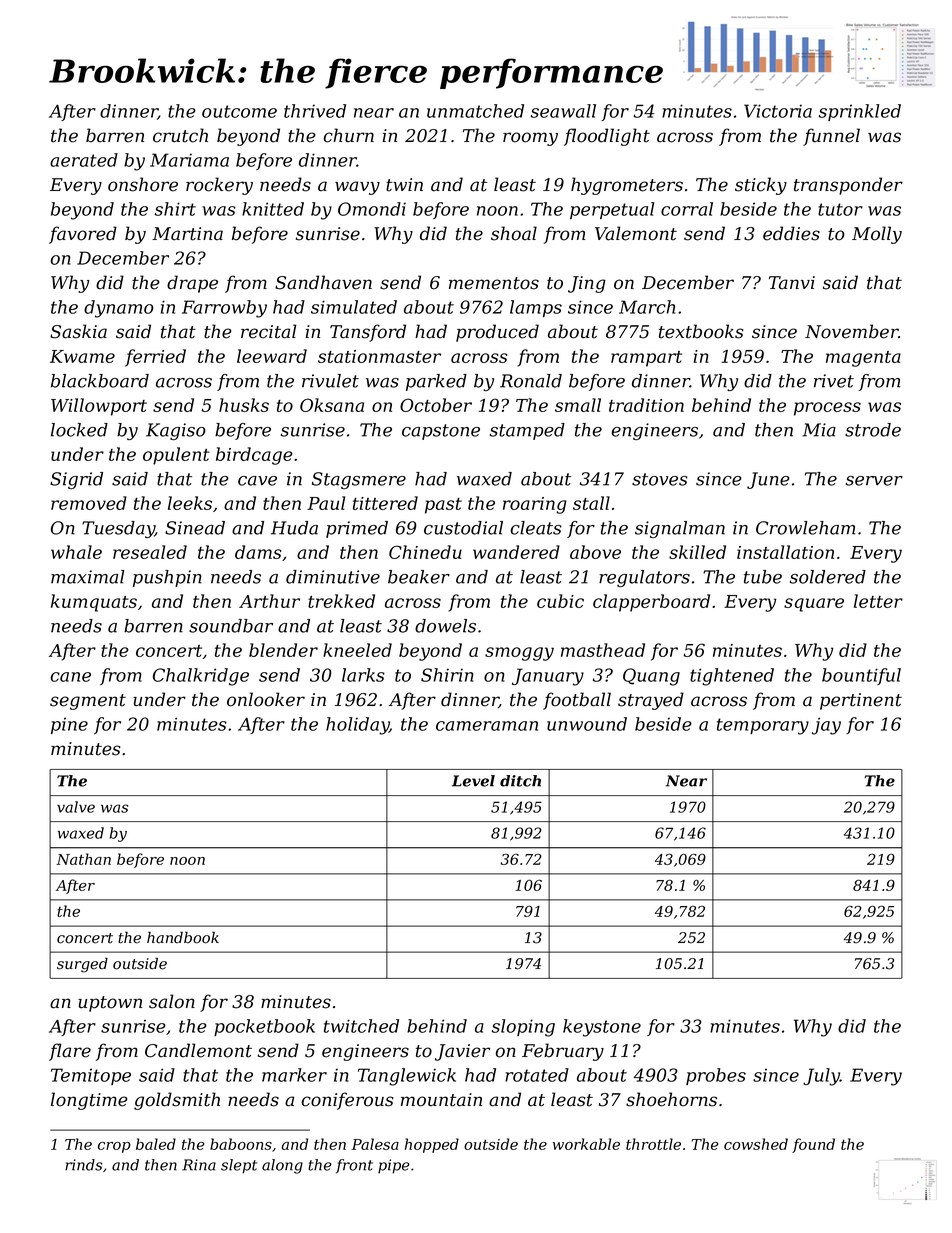 The width and height of the screenshot is (952, 1233). I want to click on Victoria, so click(778, 111).
